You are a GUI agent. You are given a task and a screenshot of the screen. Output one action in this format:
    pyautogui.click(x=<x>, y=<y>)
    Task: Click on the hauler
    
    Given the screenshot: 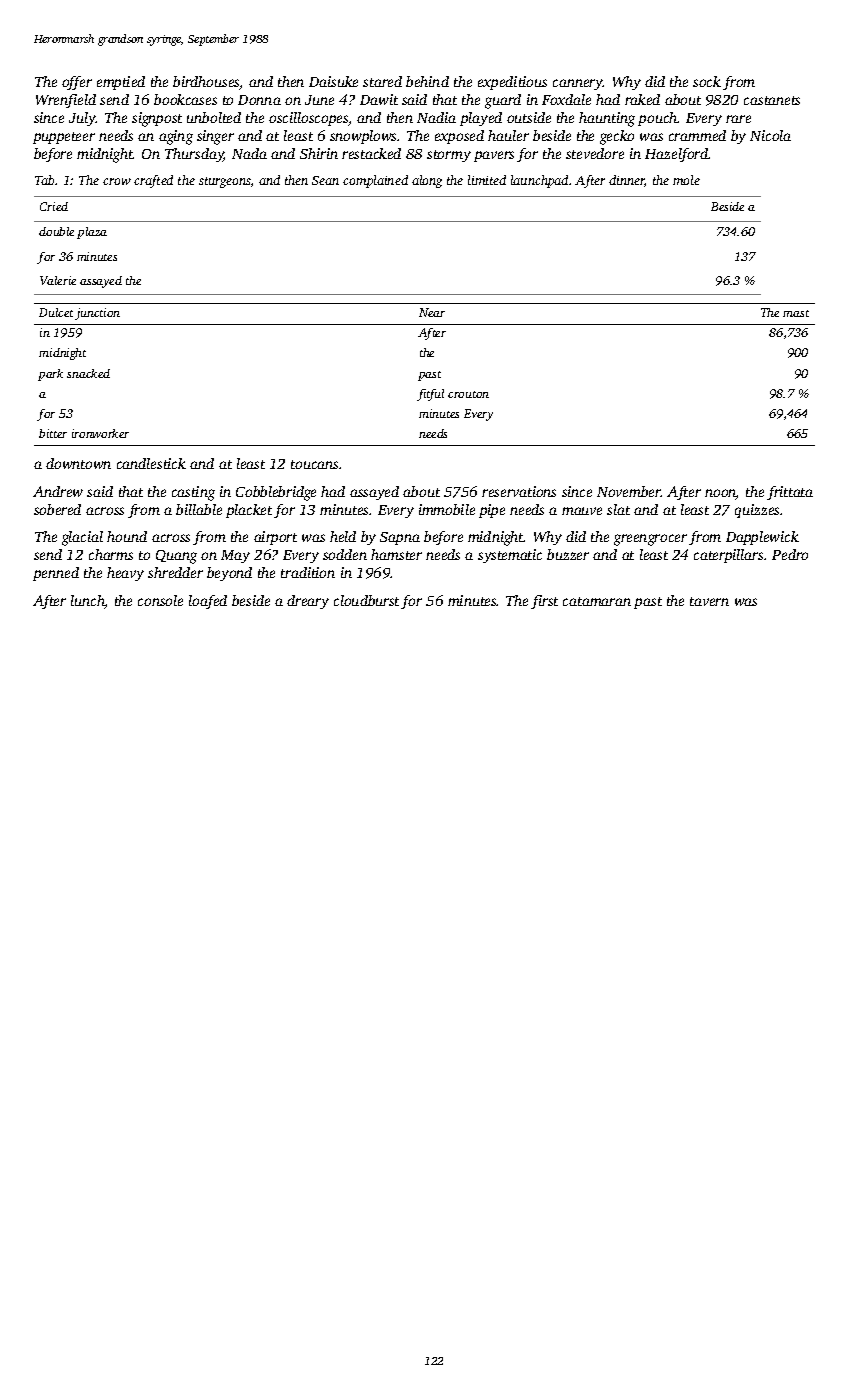 What is the action you would take?
    pyautogui.click(x=508, y=135)
